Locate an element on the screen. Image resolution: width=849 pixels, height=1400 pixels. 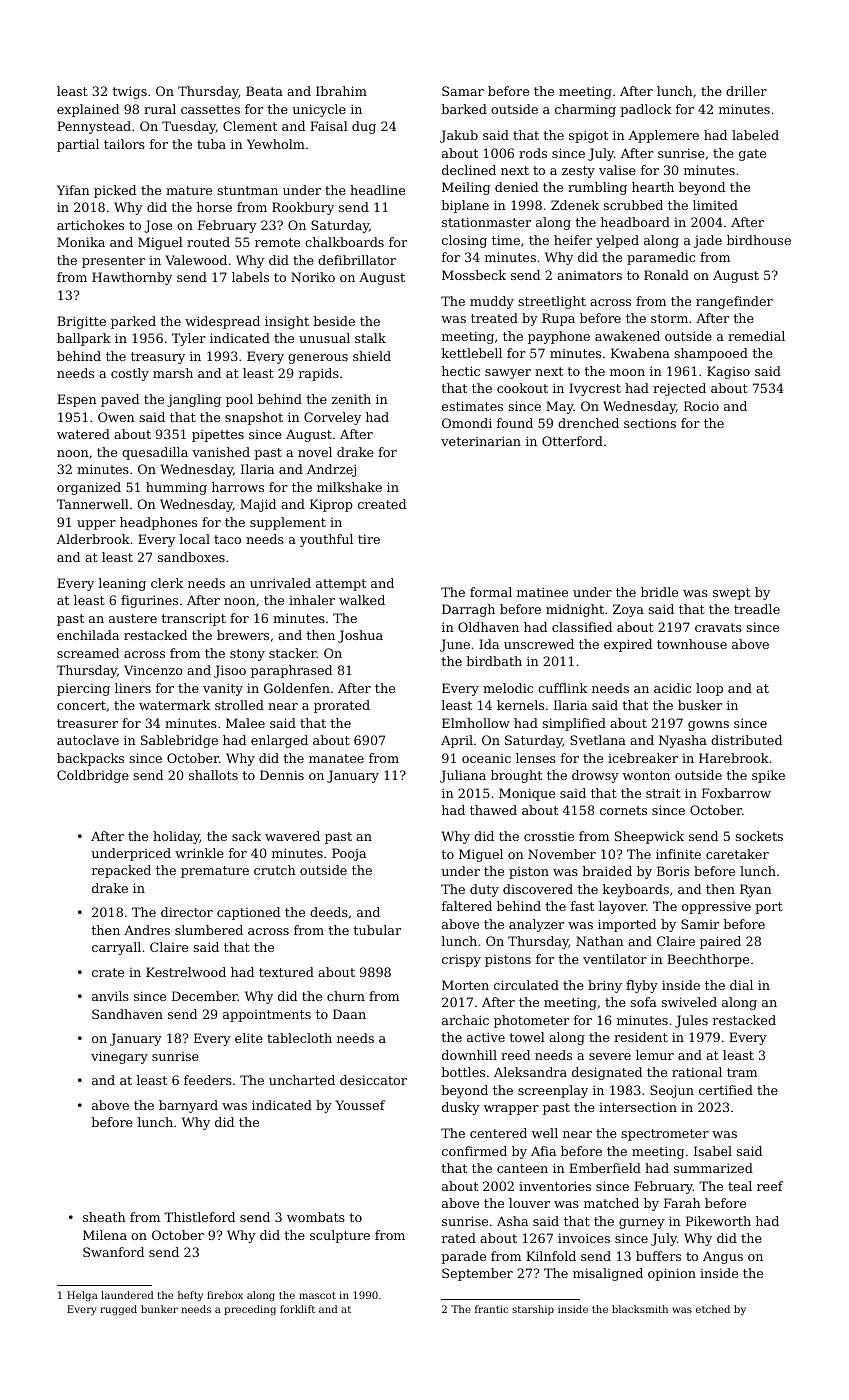
spigot is located at coordinates (588, 136).
